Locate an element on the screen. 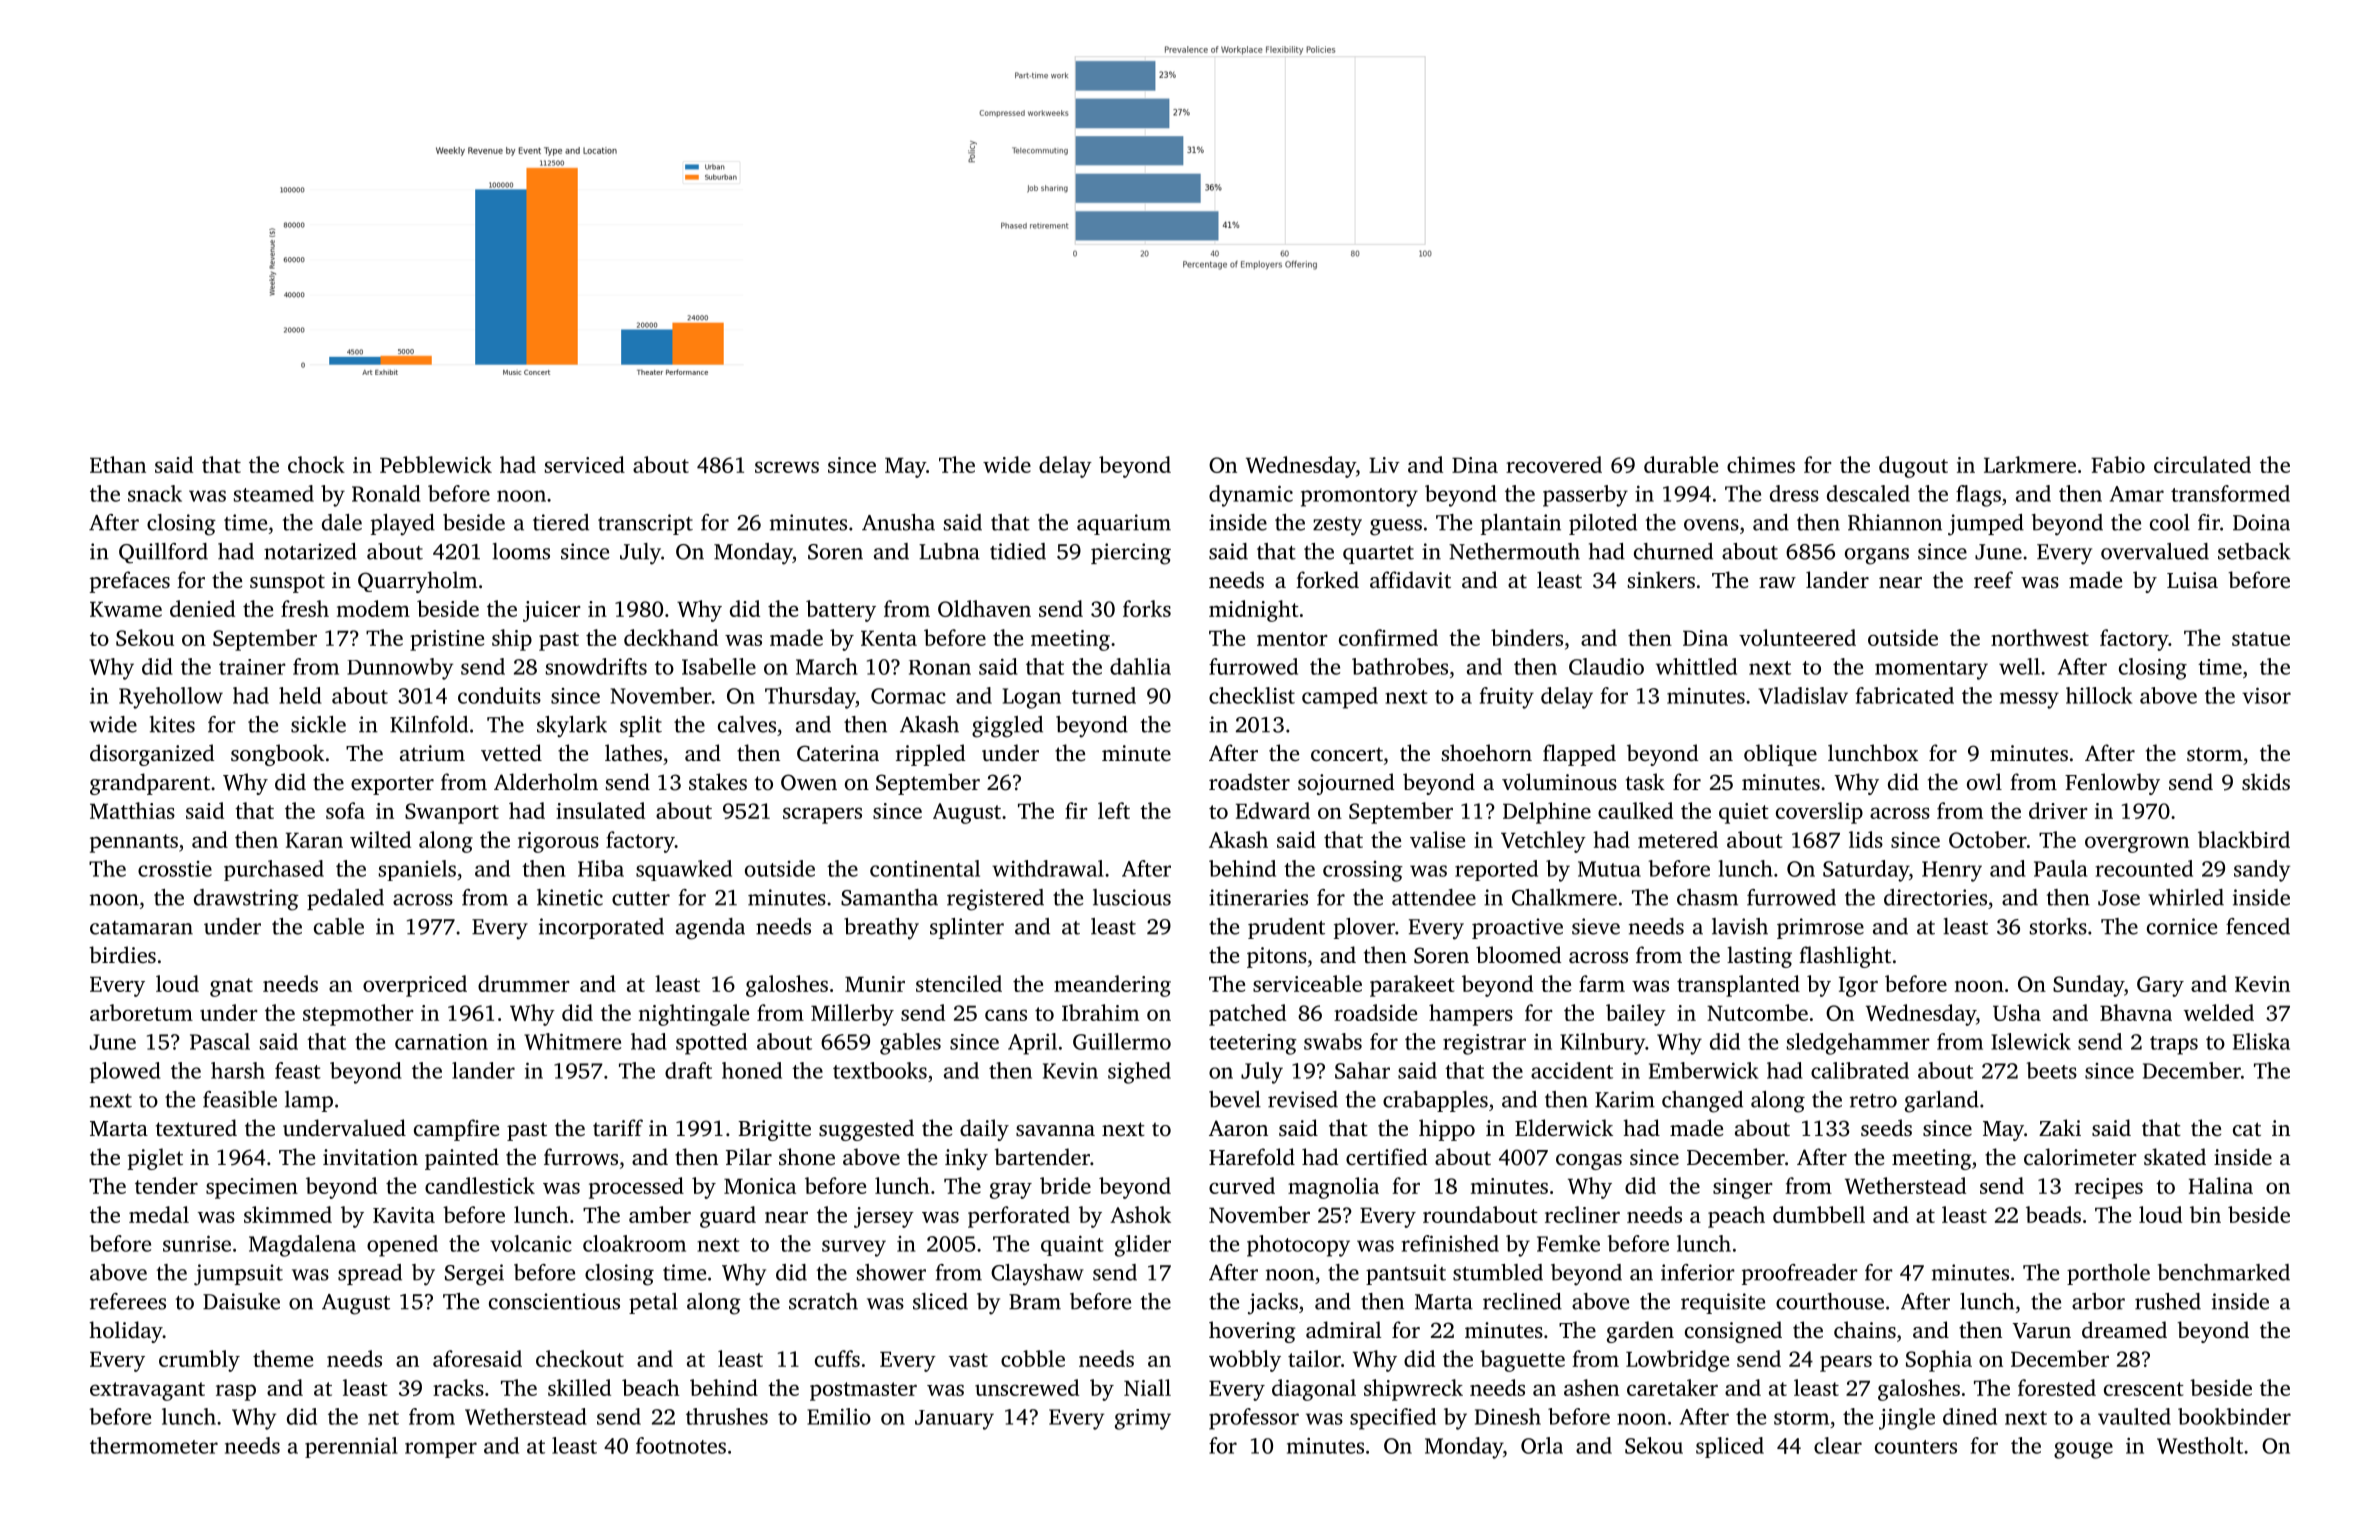 Image resolution: width=2380 pixels, height=1540 pixels. crosstie is located at coordinates (175, 869).
